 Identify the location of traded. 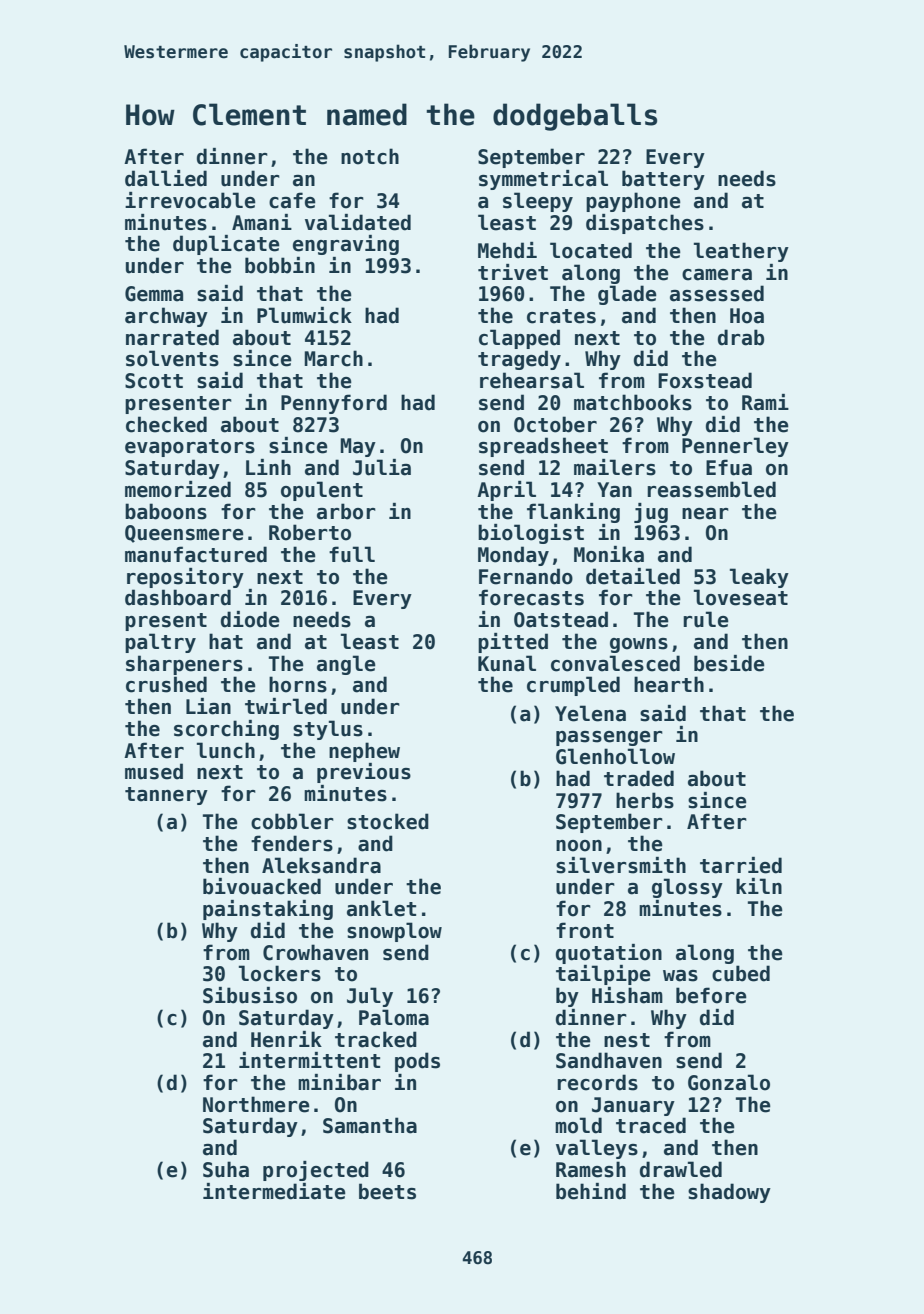
(639, 778).
